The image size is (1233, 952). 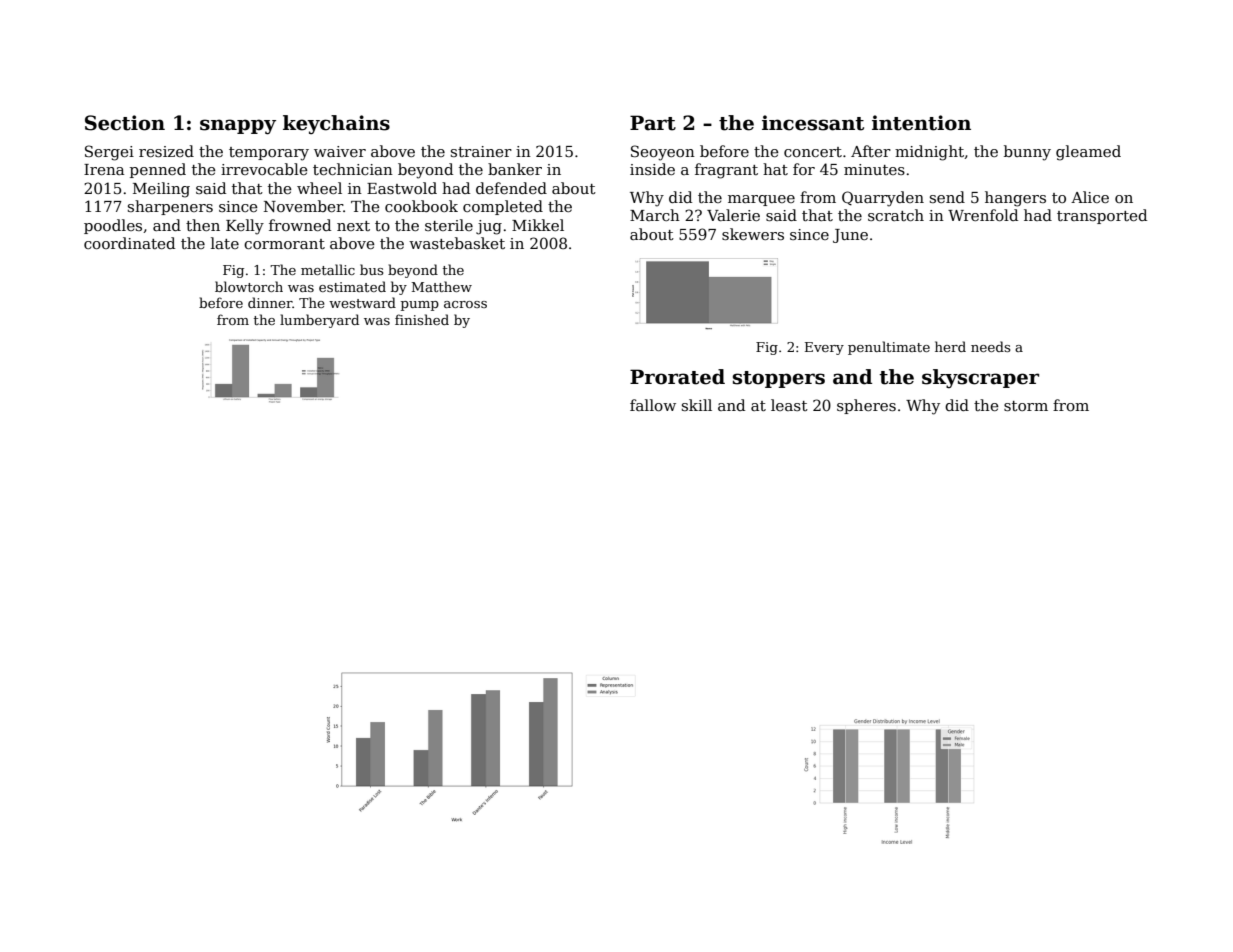 I want to click on fallow, so click(x=653, y=405).
